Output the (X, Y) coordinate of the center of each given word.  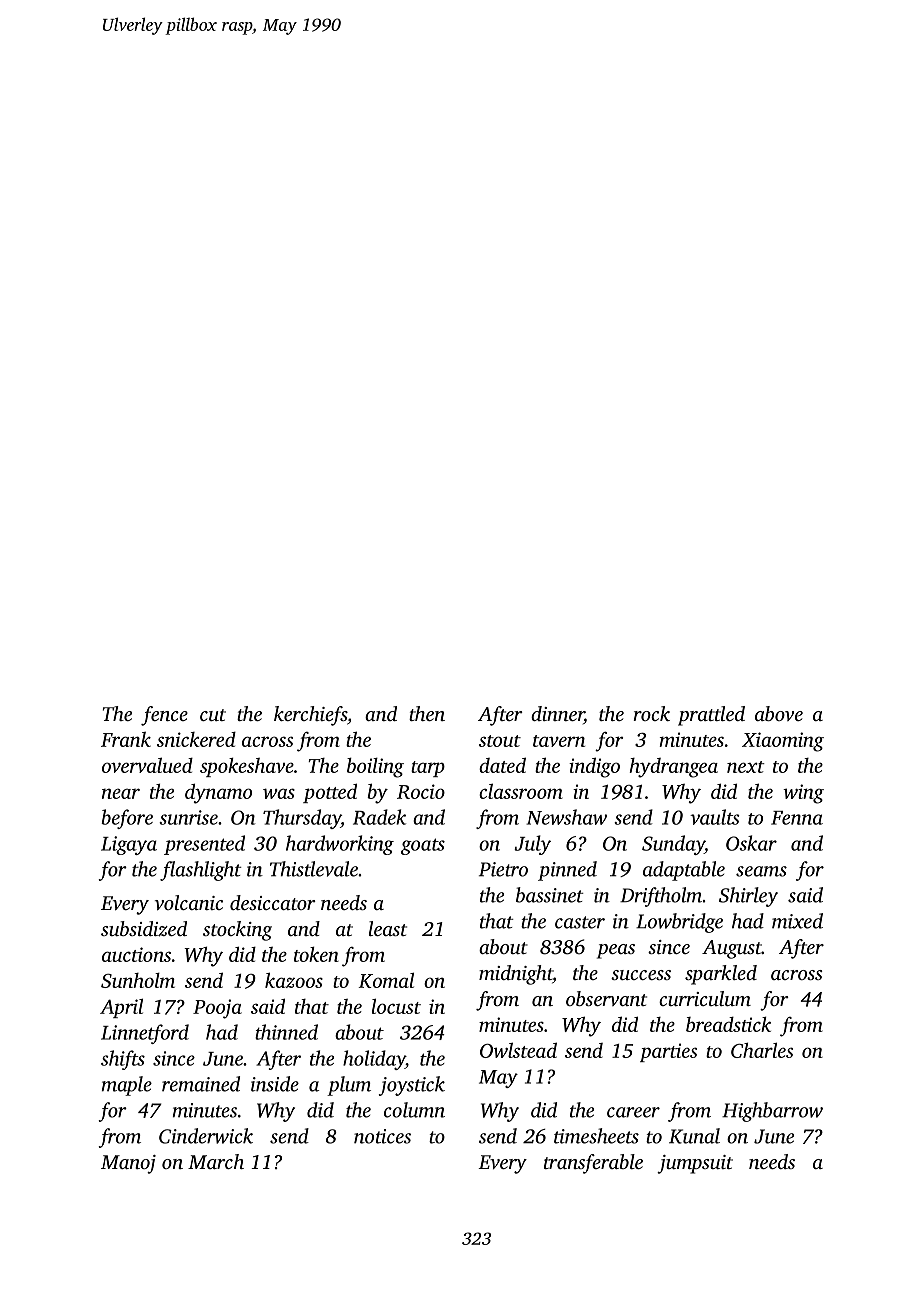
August (732, 949)
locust (396, 1006)
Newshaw (566, 817)
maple (127, 1086)
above (779, 713)
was (279, 793)
